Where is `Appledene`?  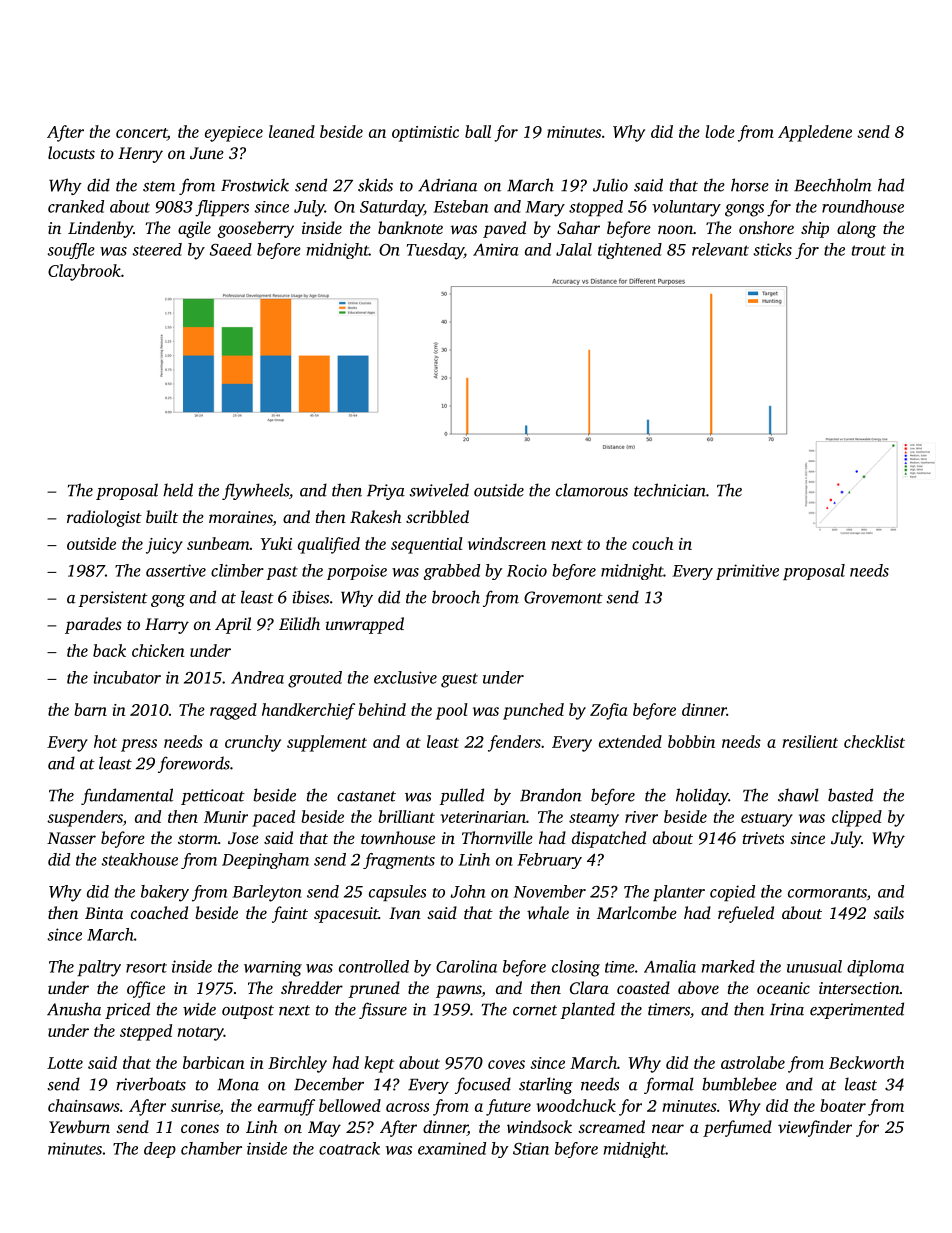 Appledene is located at coordinates (815, 133).
